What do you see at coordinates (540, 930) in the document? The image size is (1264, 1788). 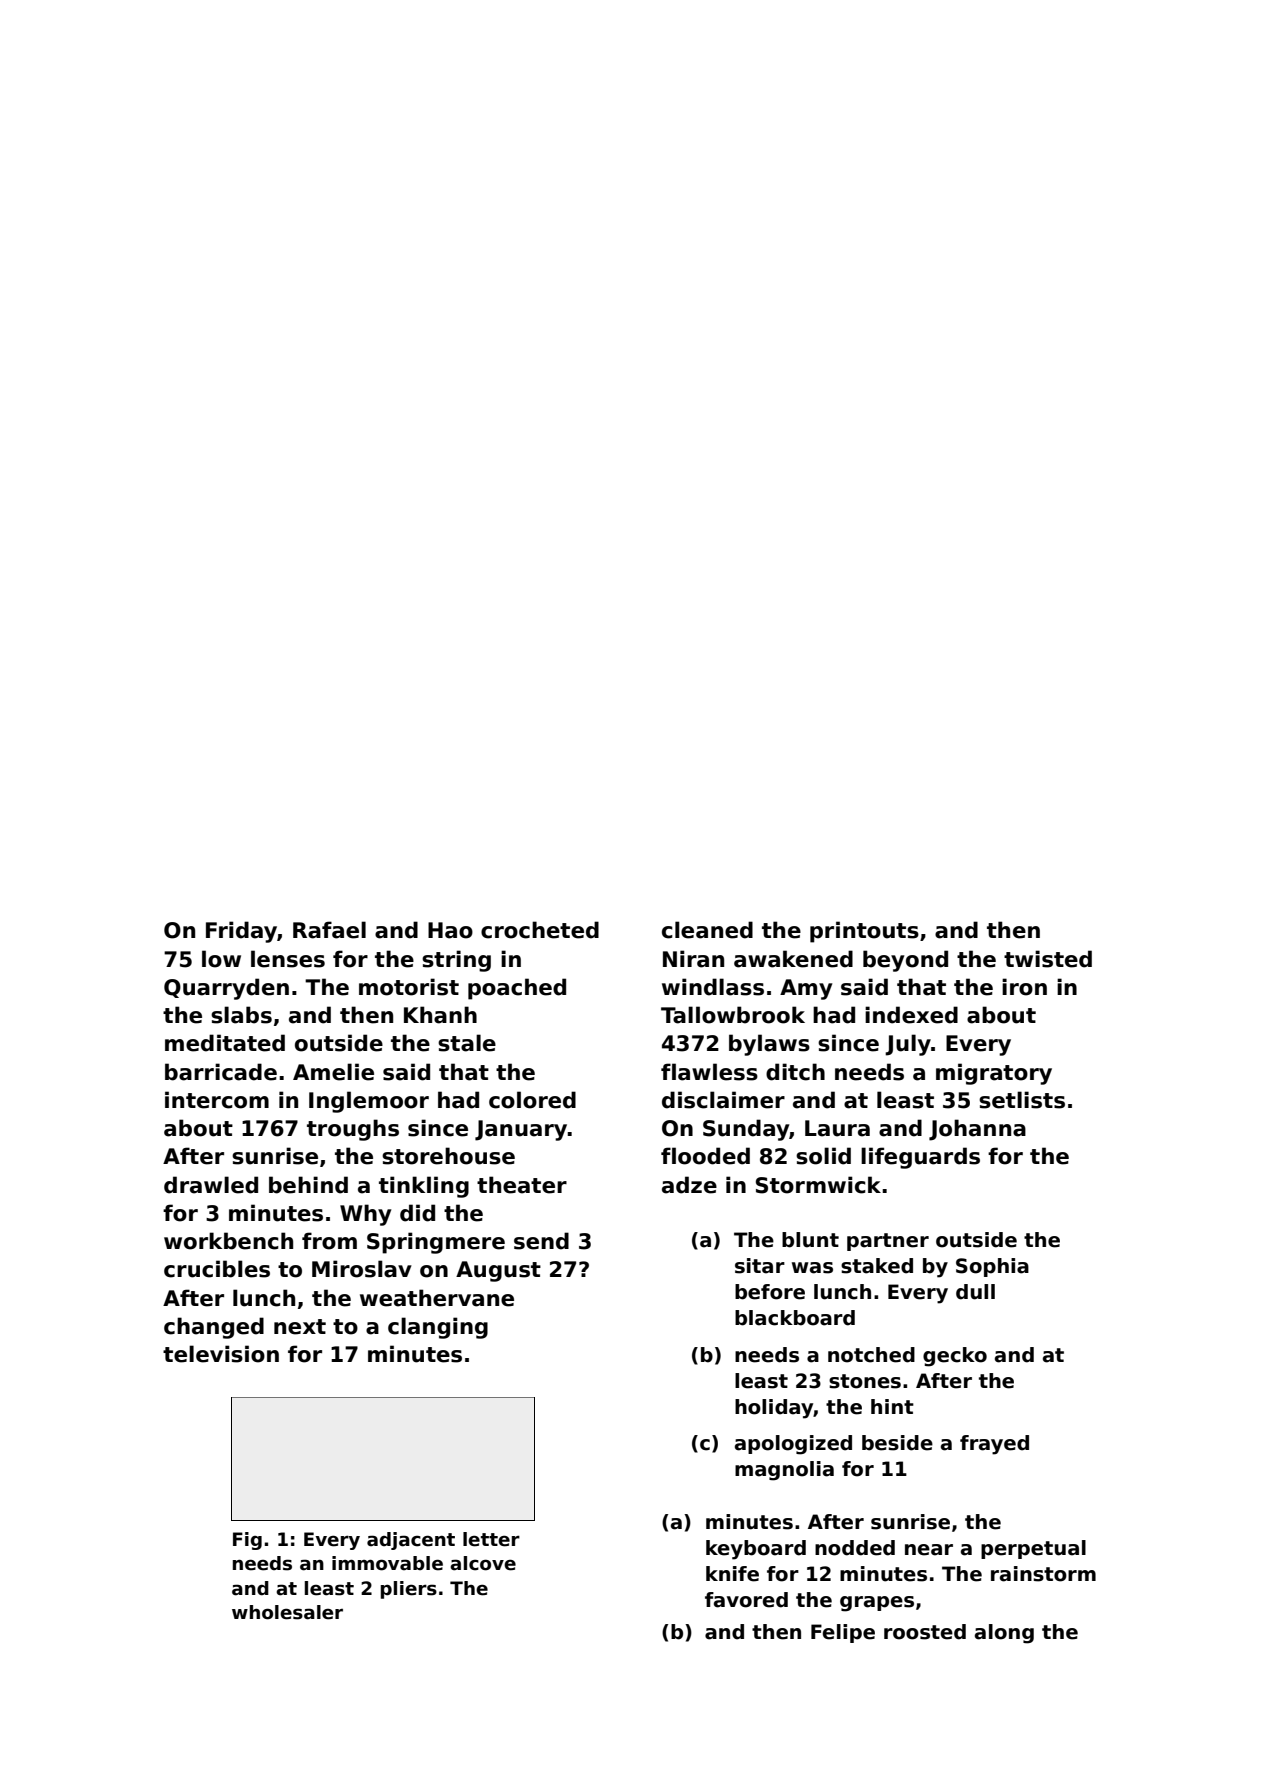 I see `crocheted` at bounding box center [540, 930].
